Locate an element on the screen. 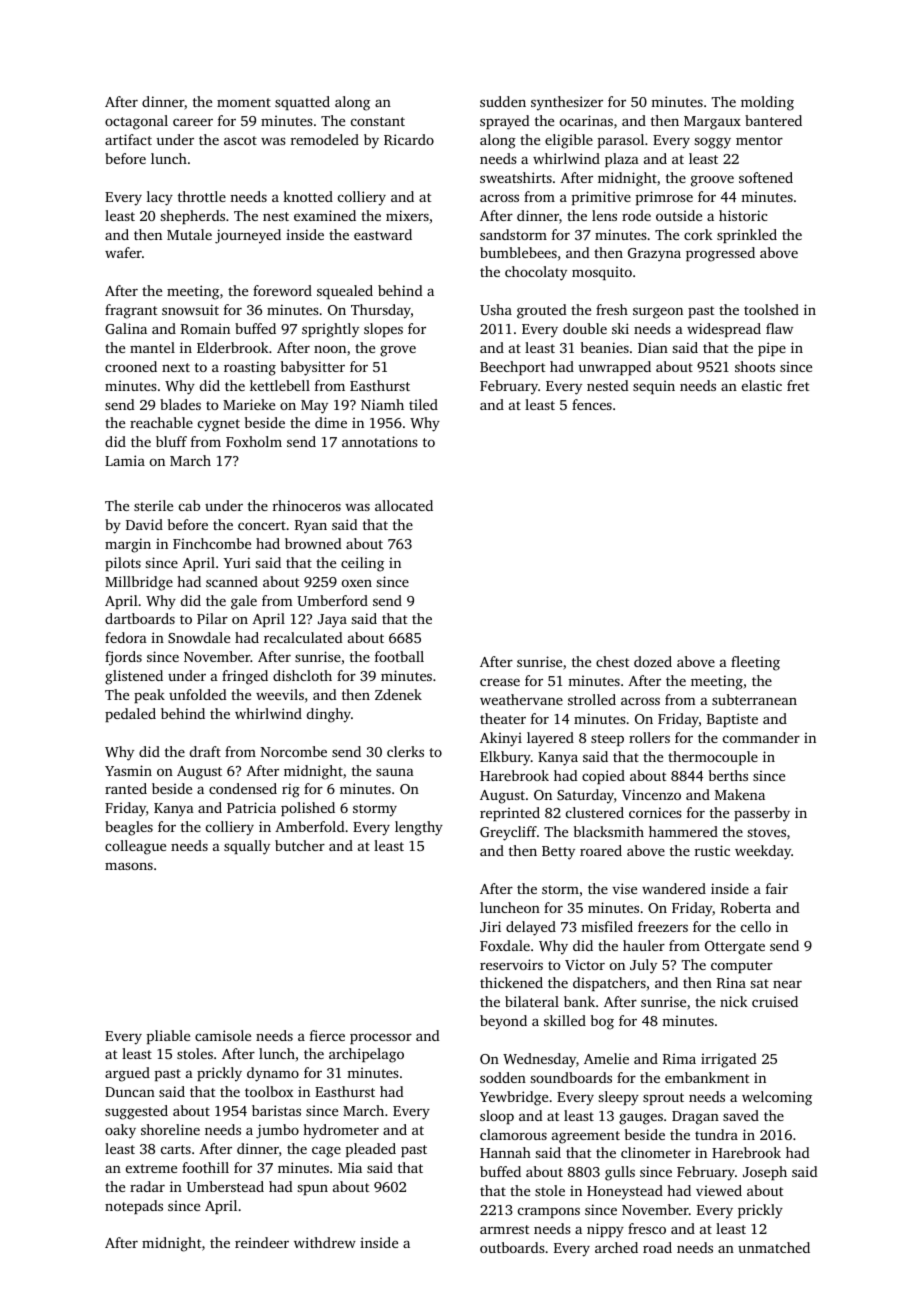 The image size is (924, 1308). toolshed is located at coordinates (771, 309).
